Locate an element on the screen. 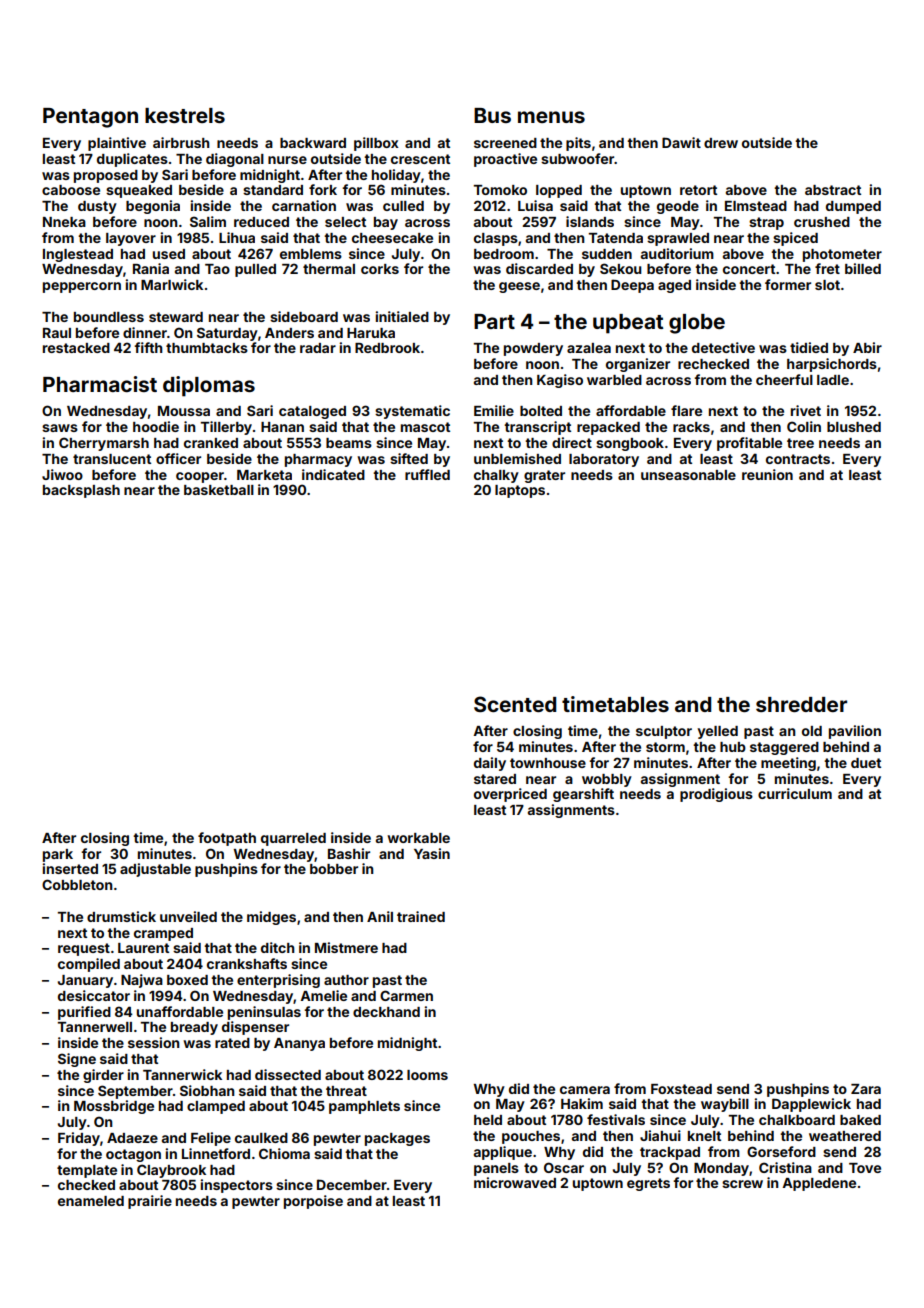  request is located at coordinates (84, 949).
